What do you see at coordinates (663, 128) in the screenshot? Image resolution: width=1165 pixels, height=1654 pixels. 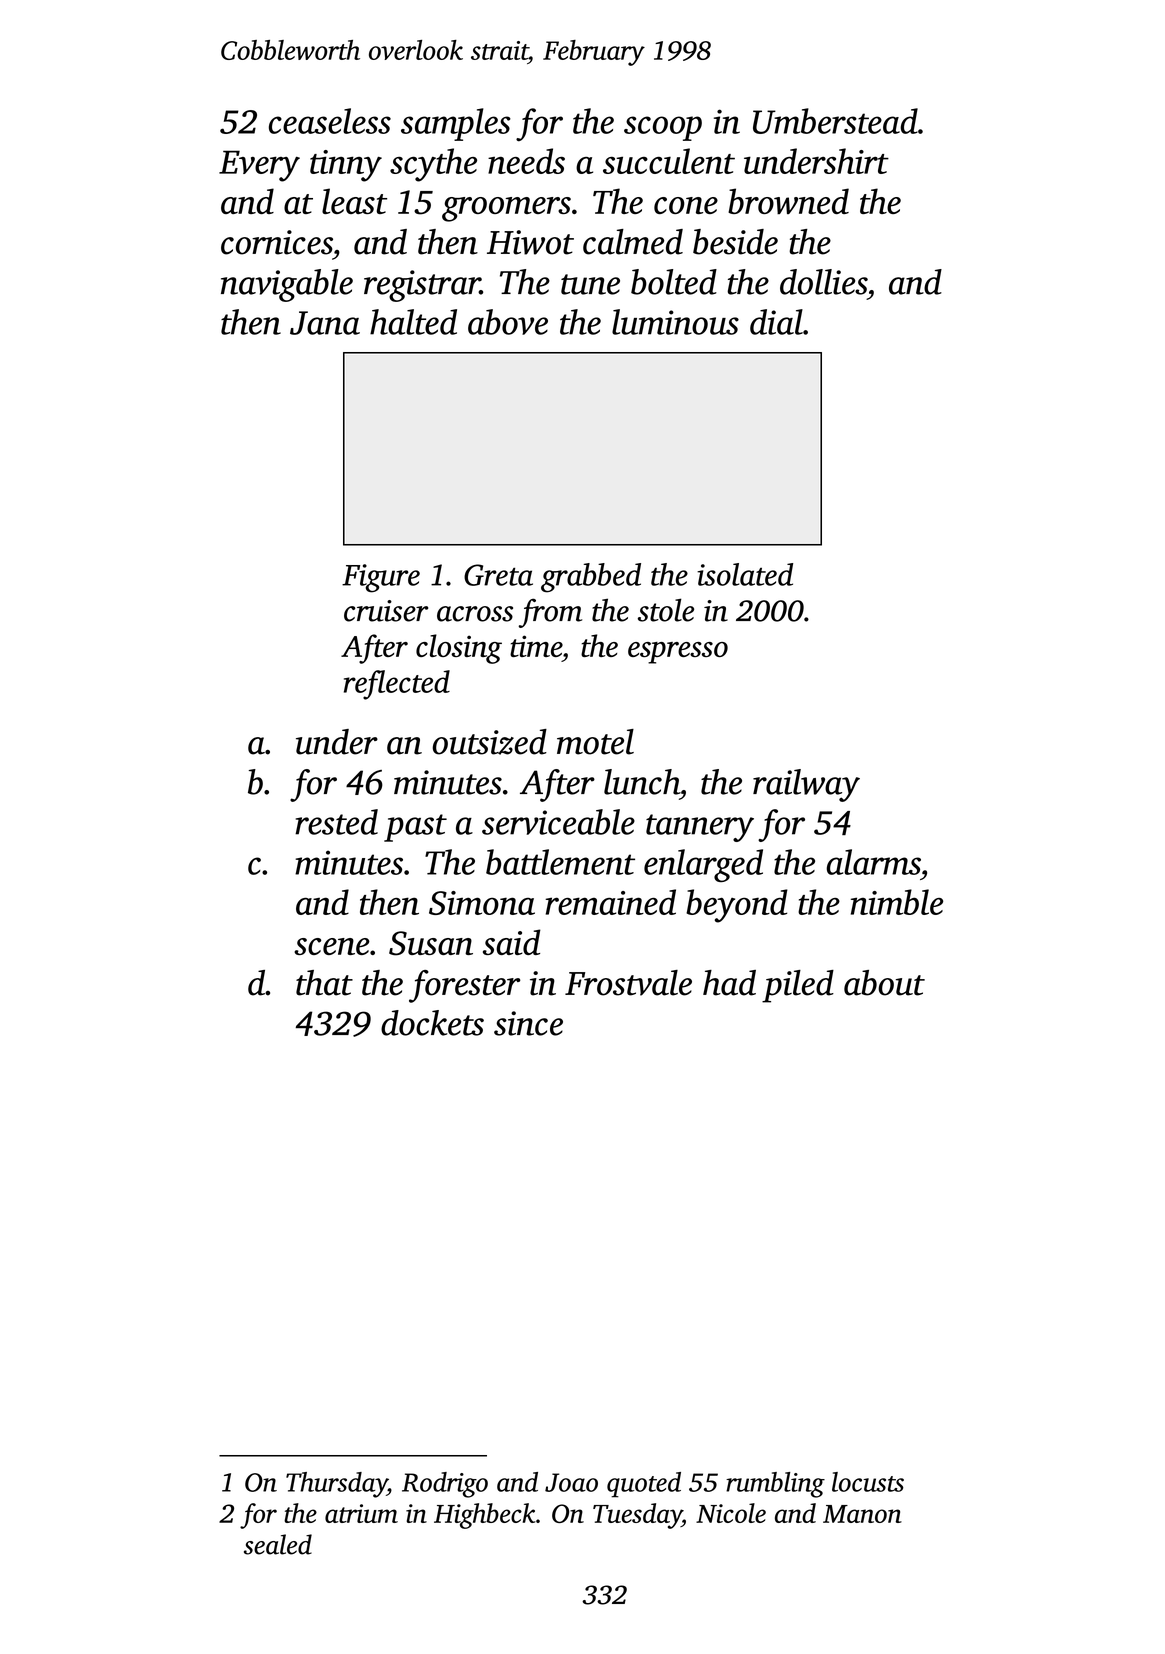 I see `scoop` at bounding box center [663, 128].
